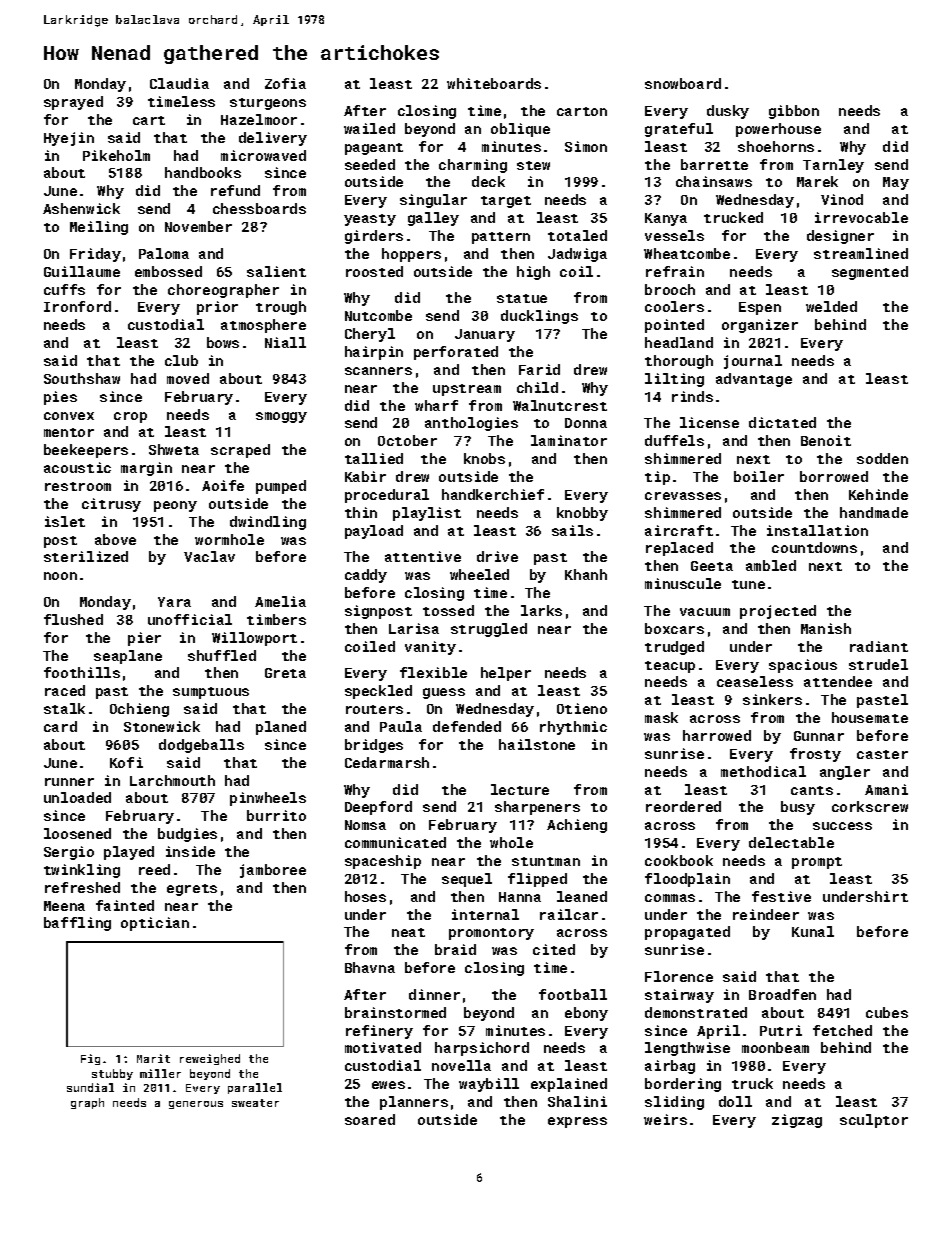 This document has width=952, height=1233. Describe the element at coordinates (717, 735) in the document. I see `harrowed` at that location.
